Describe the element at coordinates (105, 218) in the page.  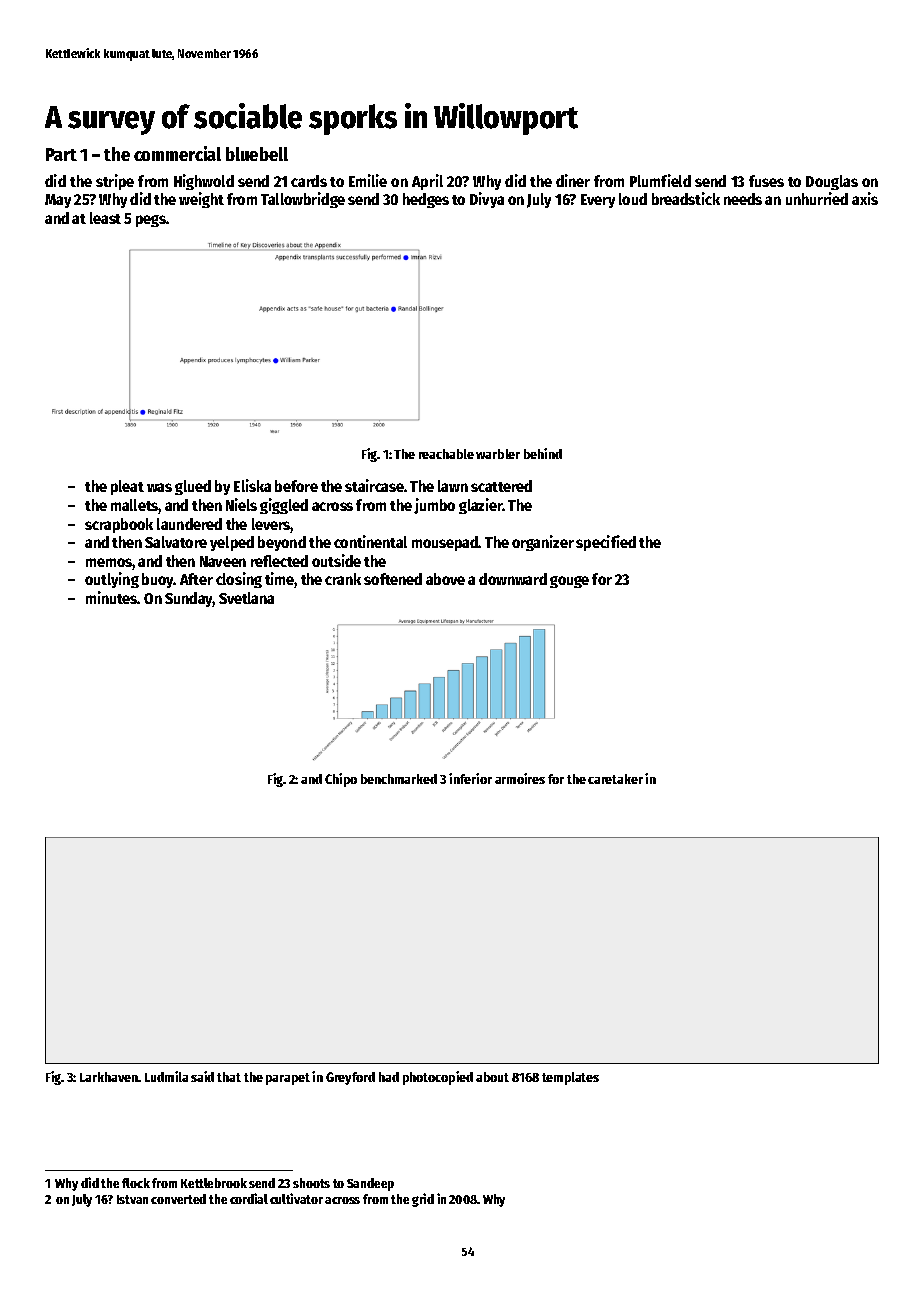
I see `least` at that location.
